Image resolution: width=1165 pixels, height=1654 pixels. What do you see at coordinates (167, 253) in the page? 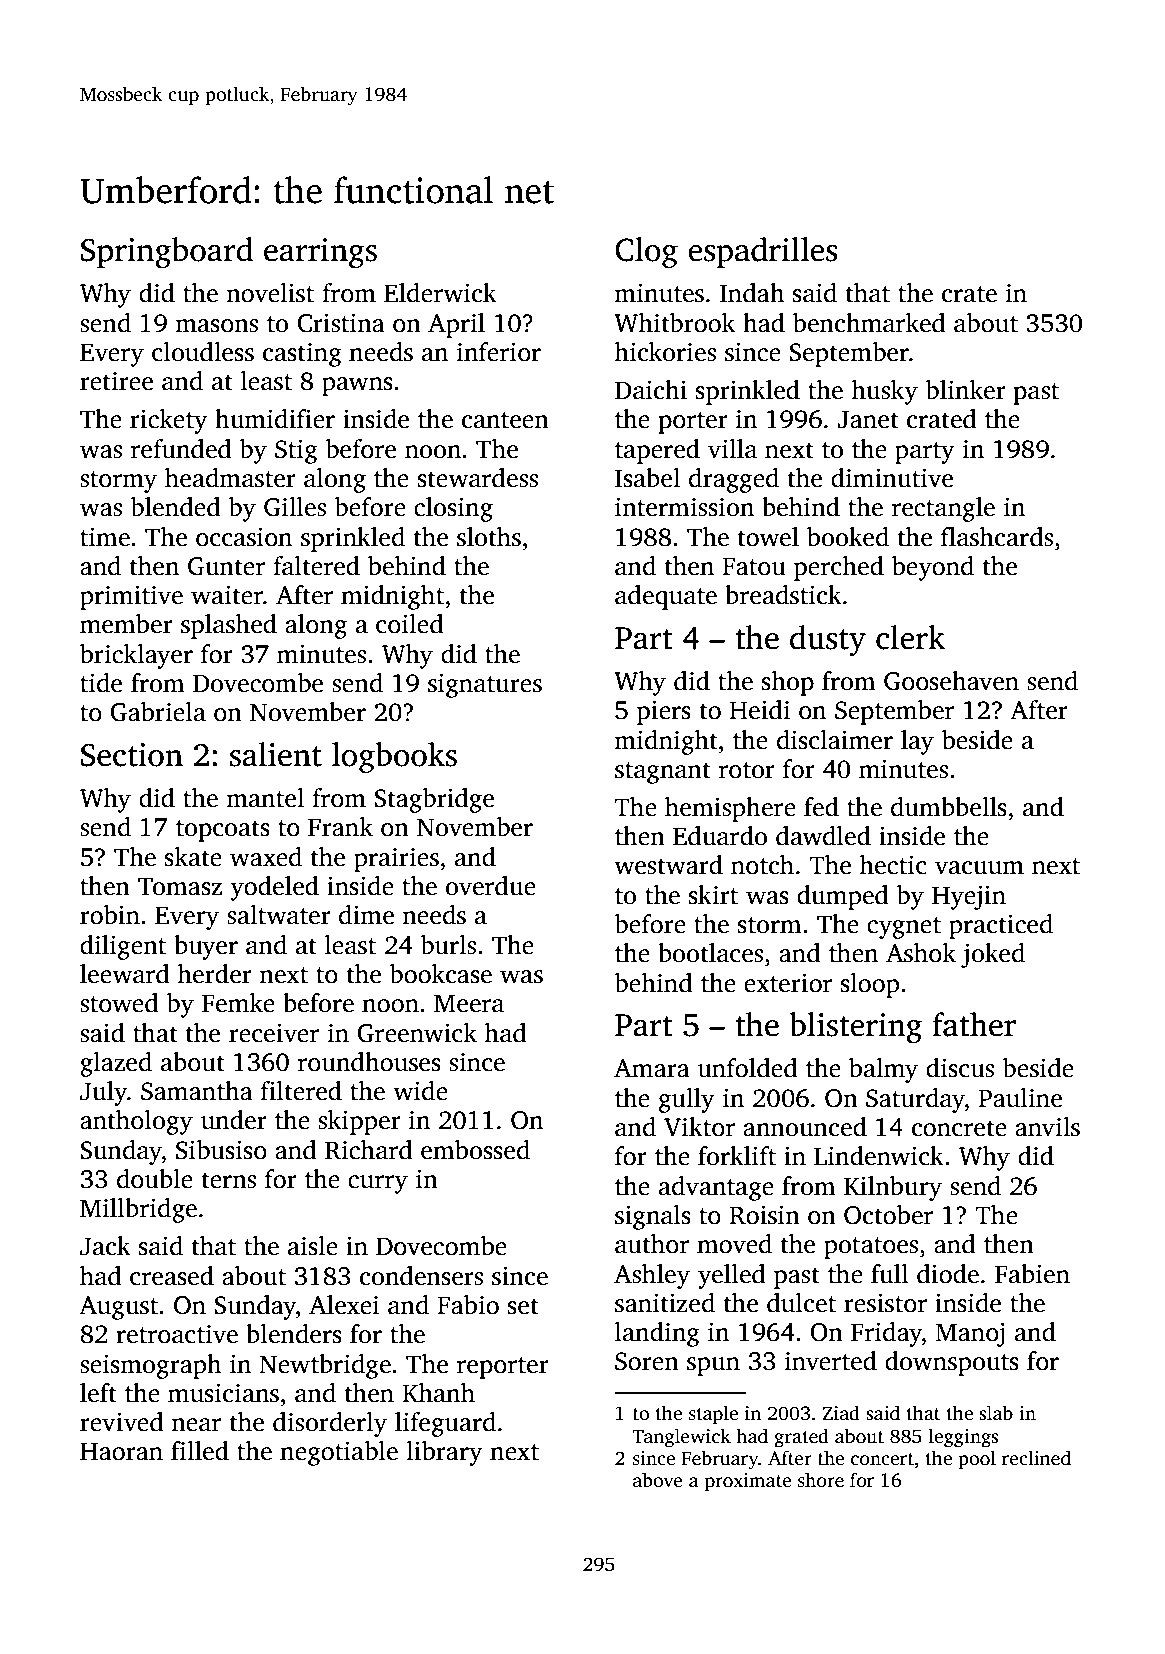
I see `Springboard` at bounding box center [167, 253].
